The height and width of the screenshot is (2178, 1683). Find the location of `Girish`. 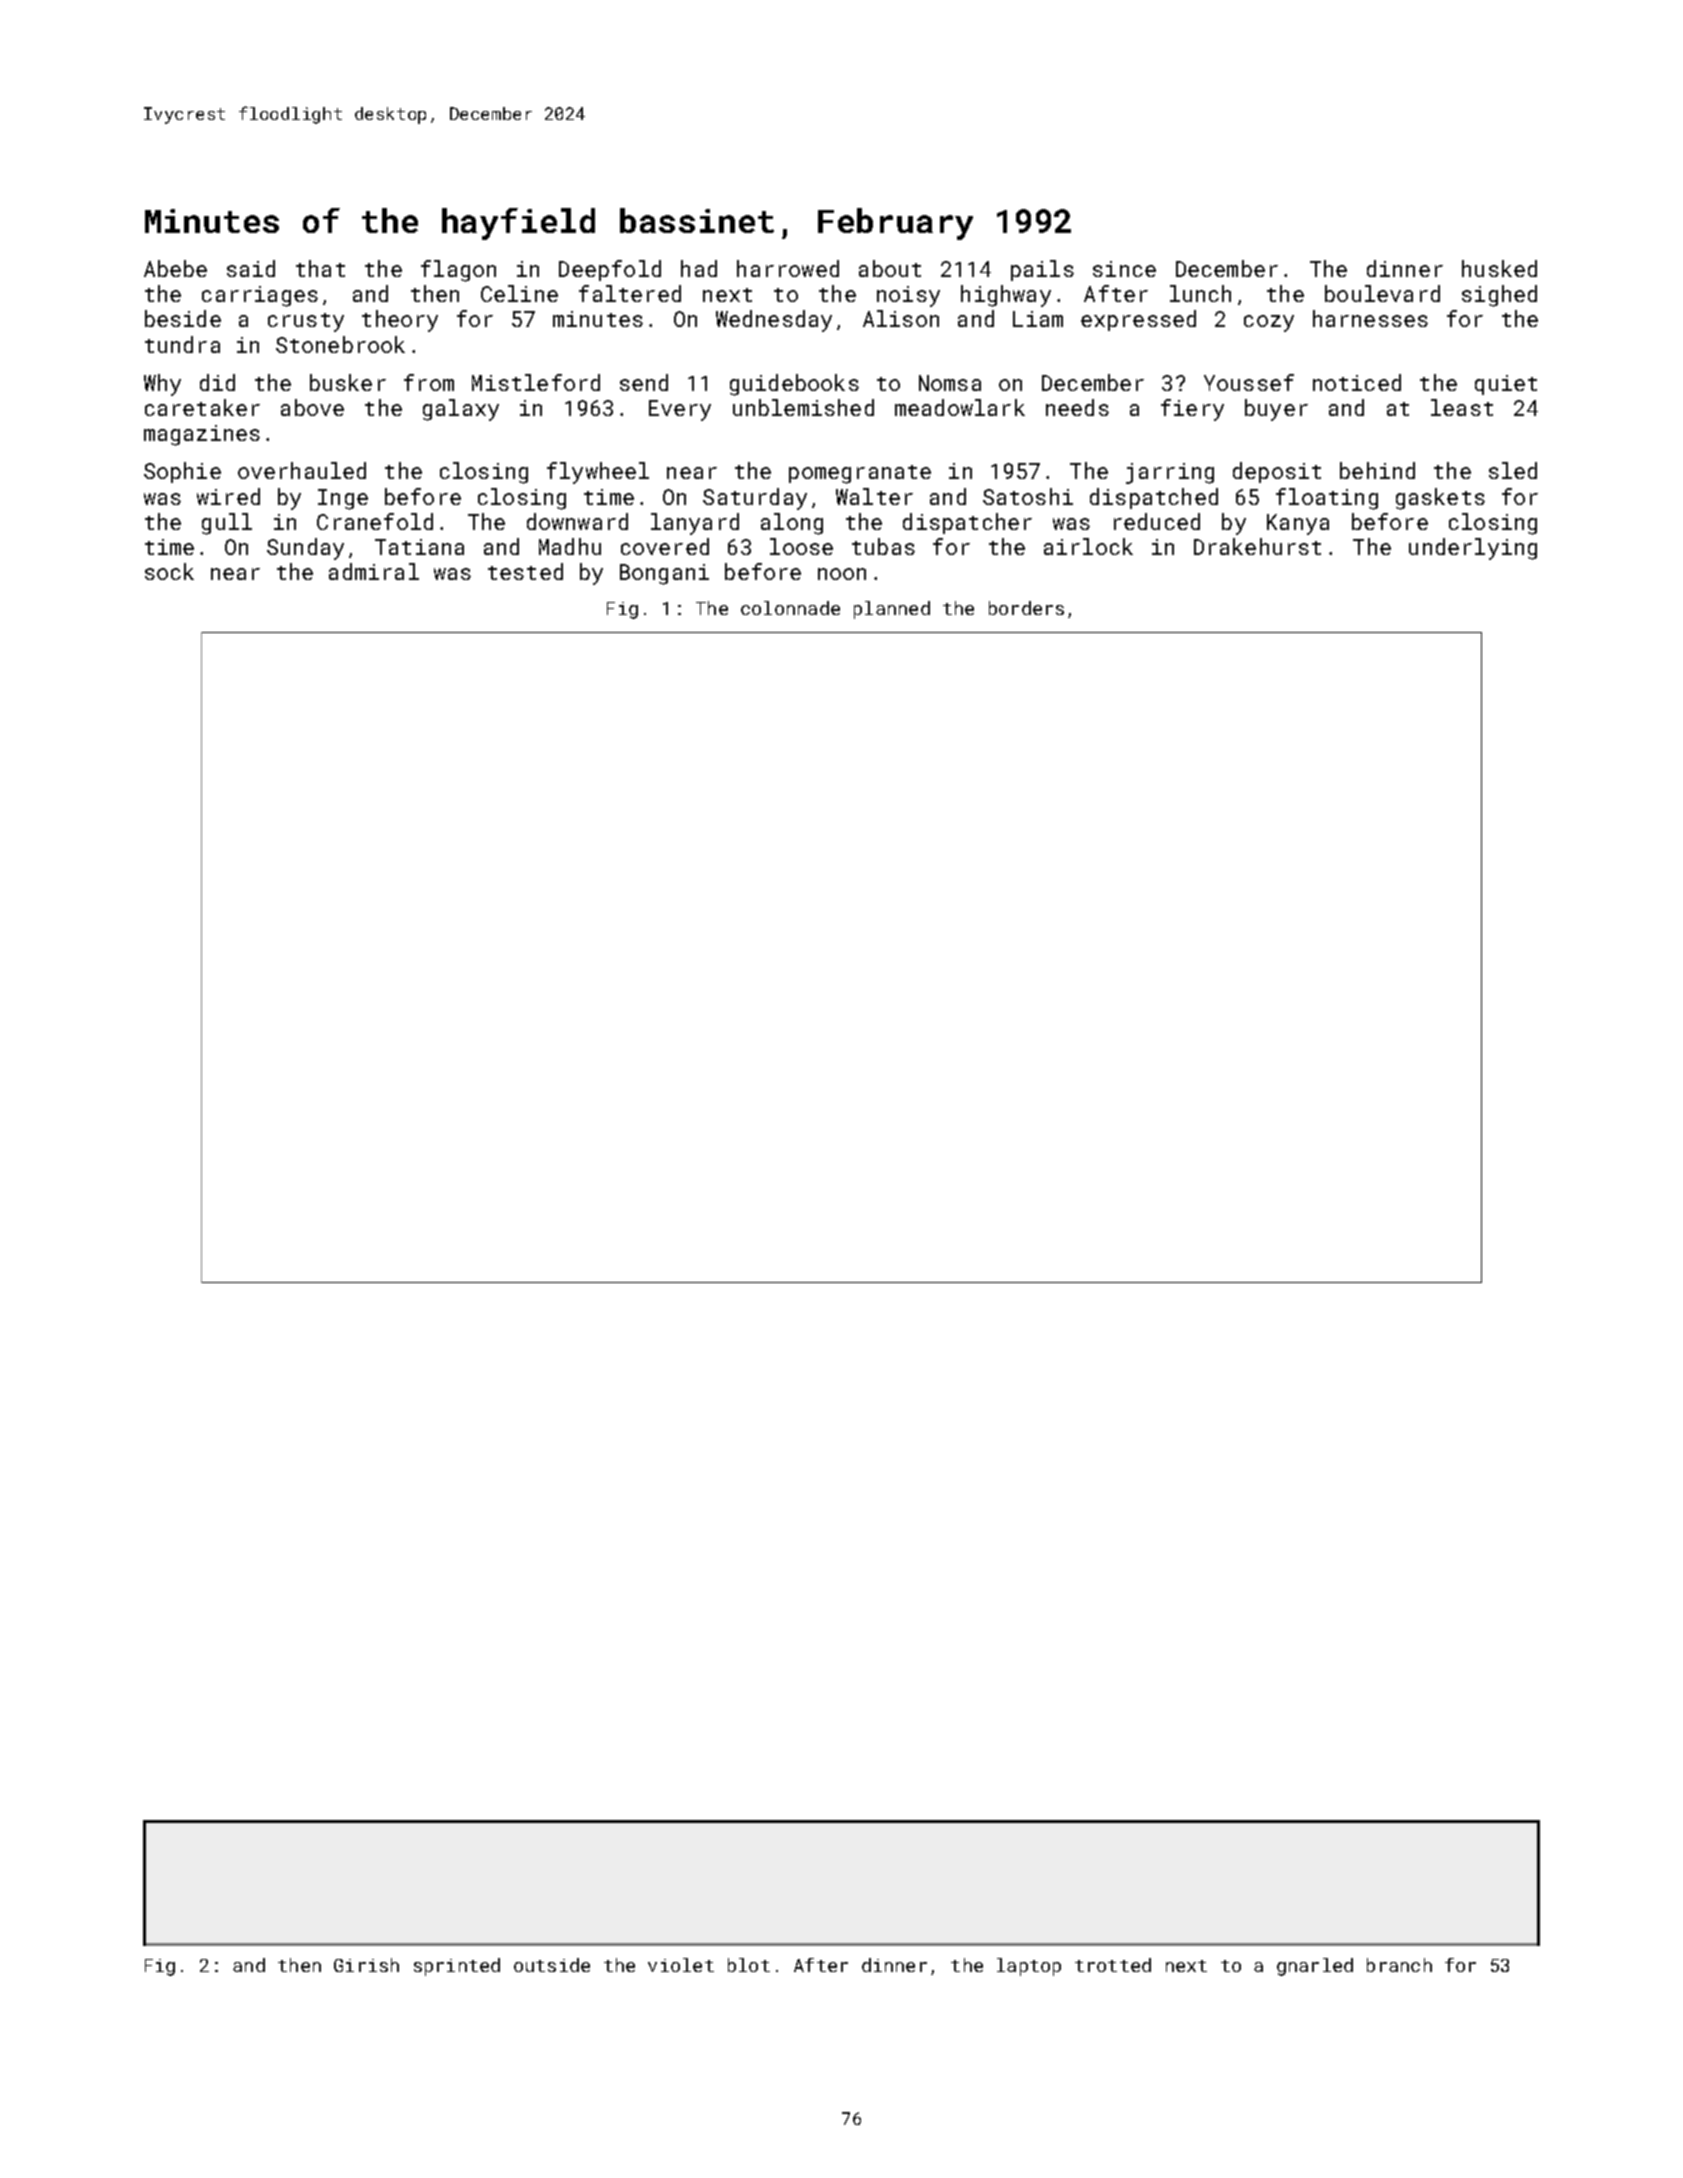

Girish is located at coordinates (366, 1965).
